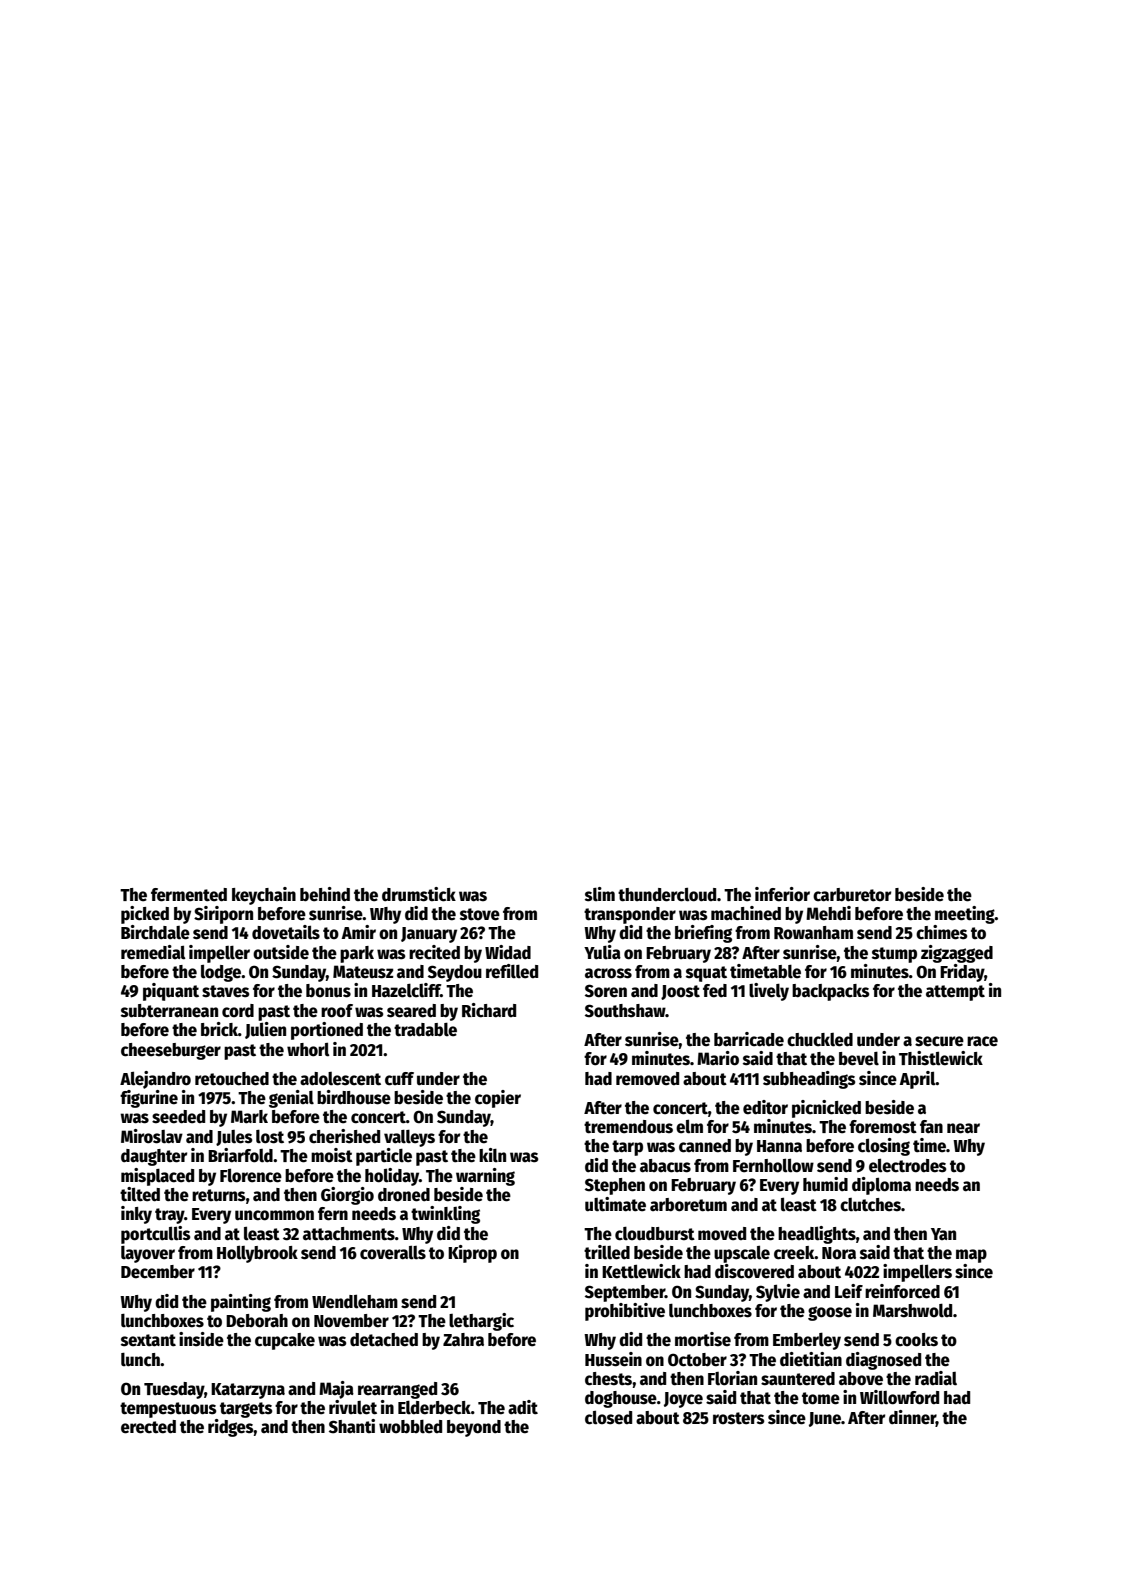 The image size is (1124, 1589). What do you see at coordinates (655, 1234) in the screenshot?
I see `cloudburst` at bounding box center [655, 1234].
